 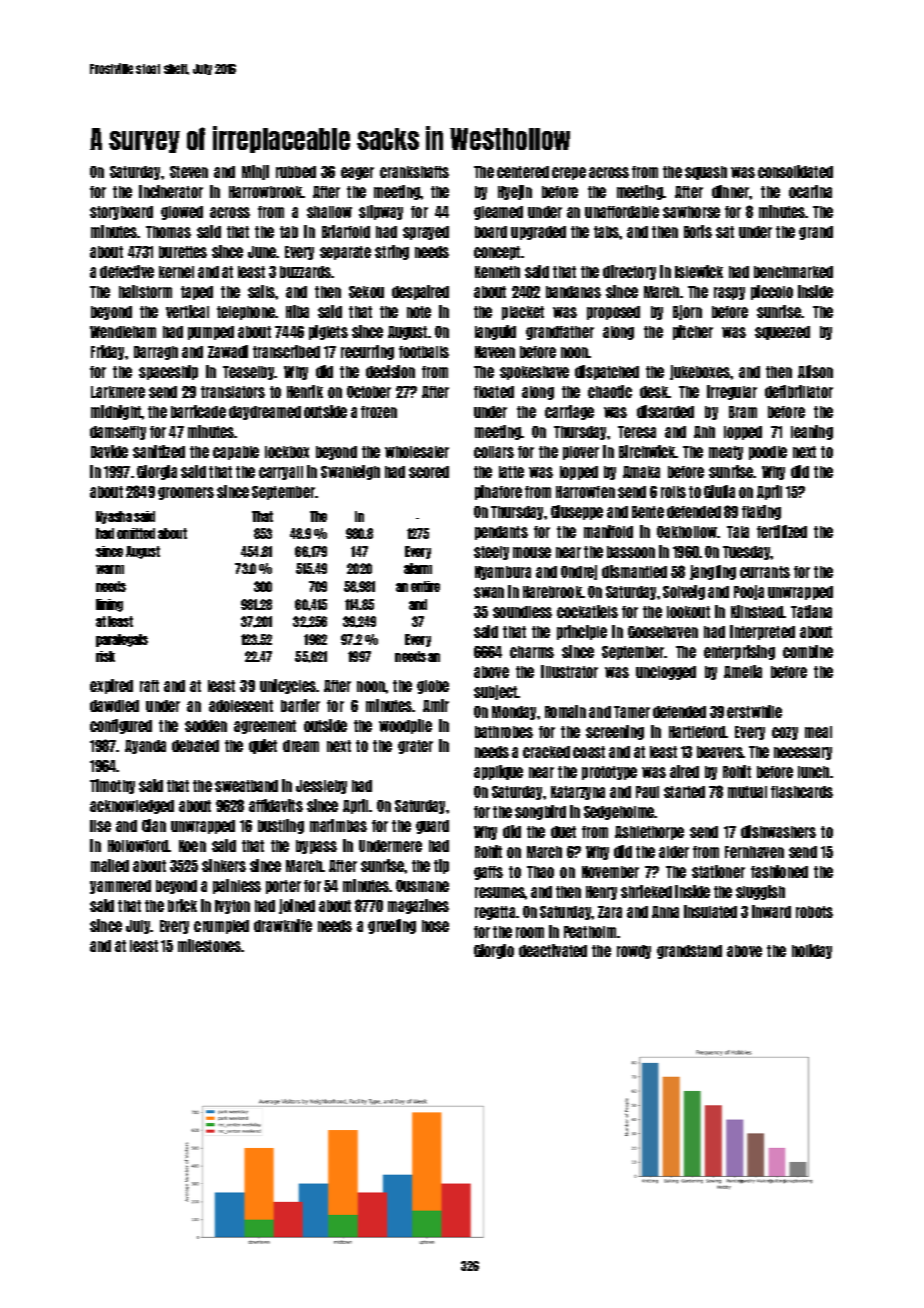 I want to click on crankshafts, so click(x=414, y=172).
